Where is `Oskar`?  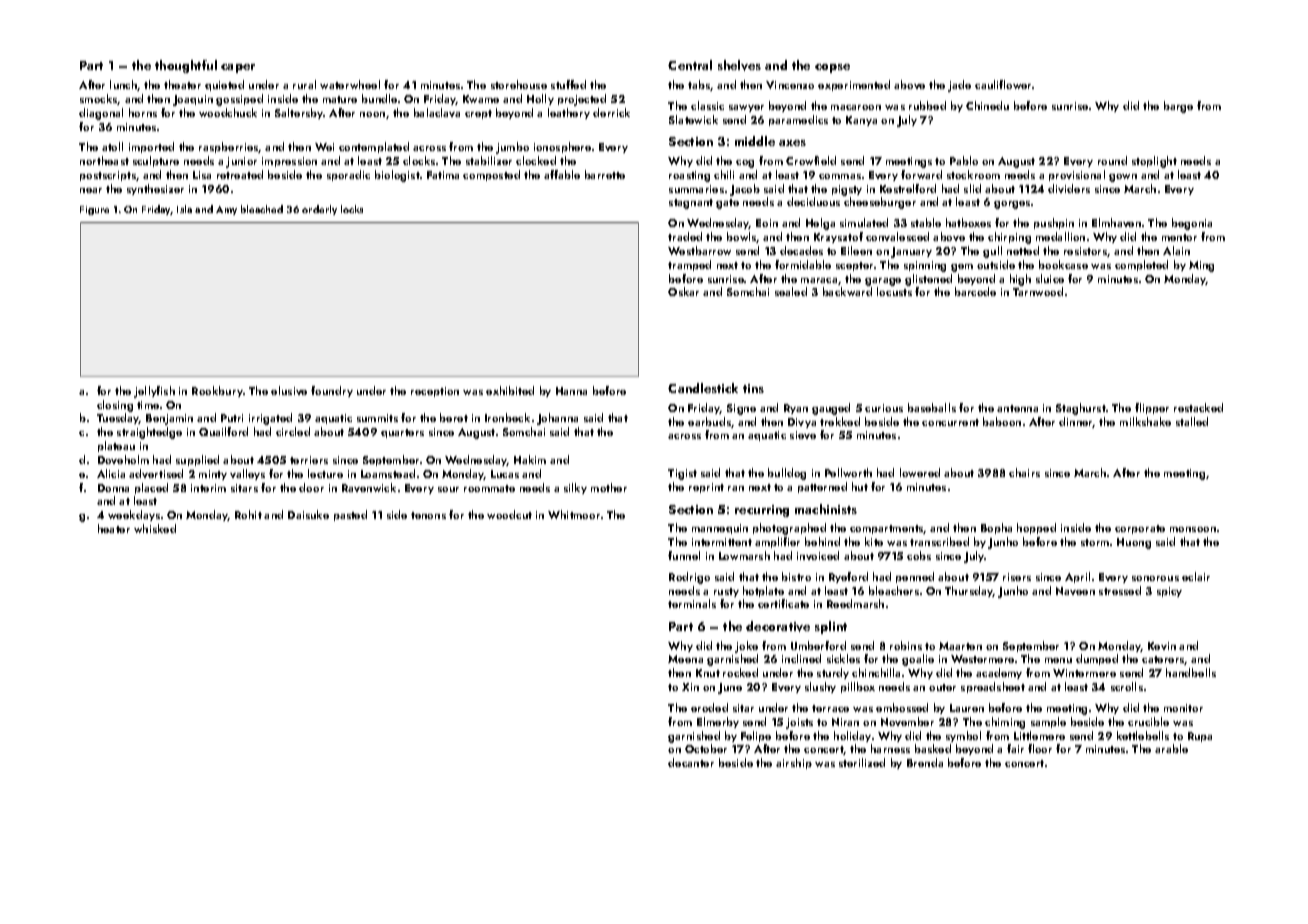
Oskar is located at coordinates (683, 291).
